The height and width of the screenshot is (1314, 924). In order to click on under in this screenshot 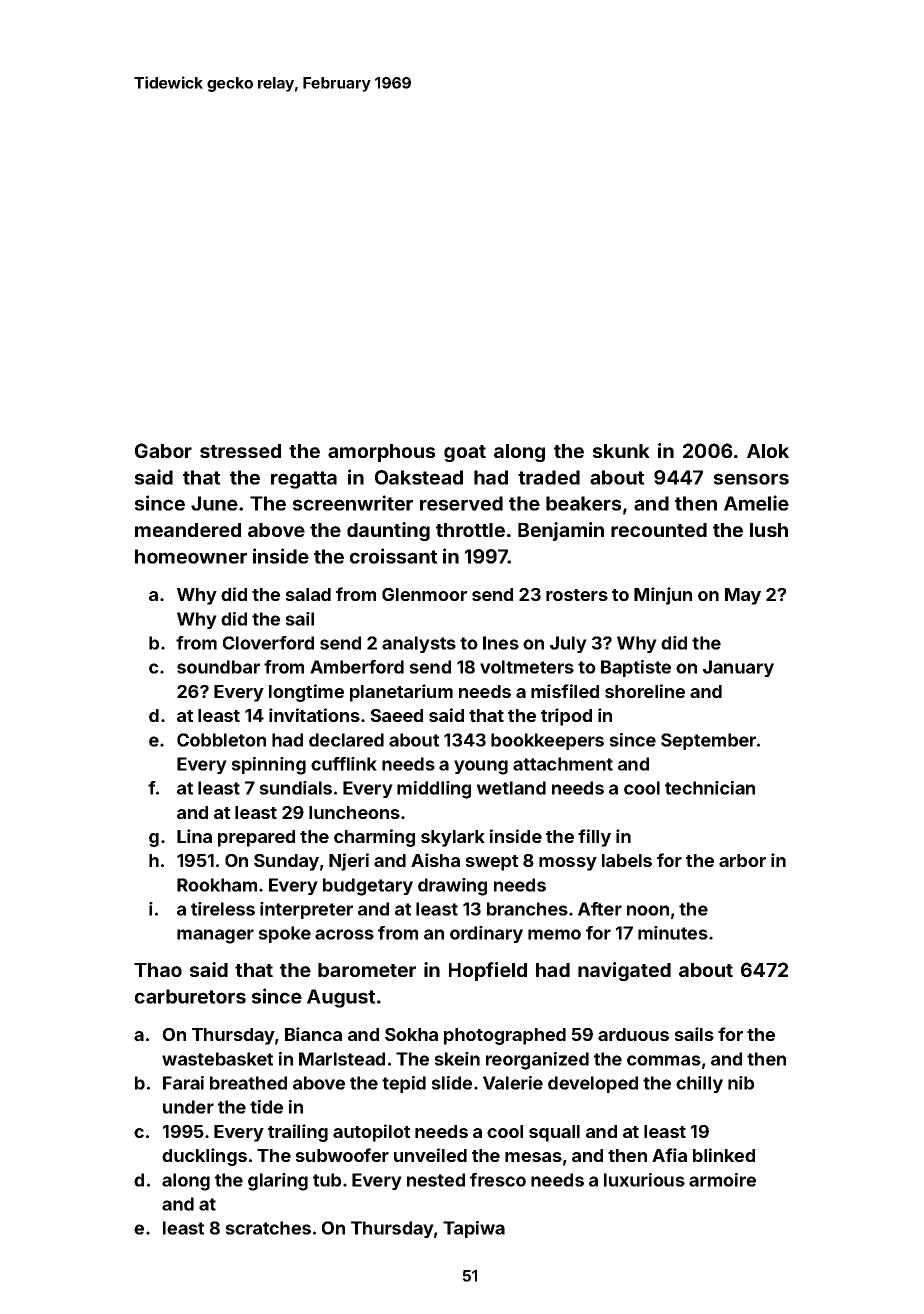, I will do `click(188, 1107)`.
